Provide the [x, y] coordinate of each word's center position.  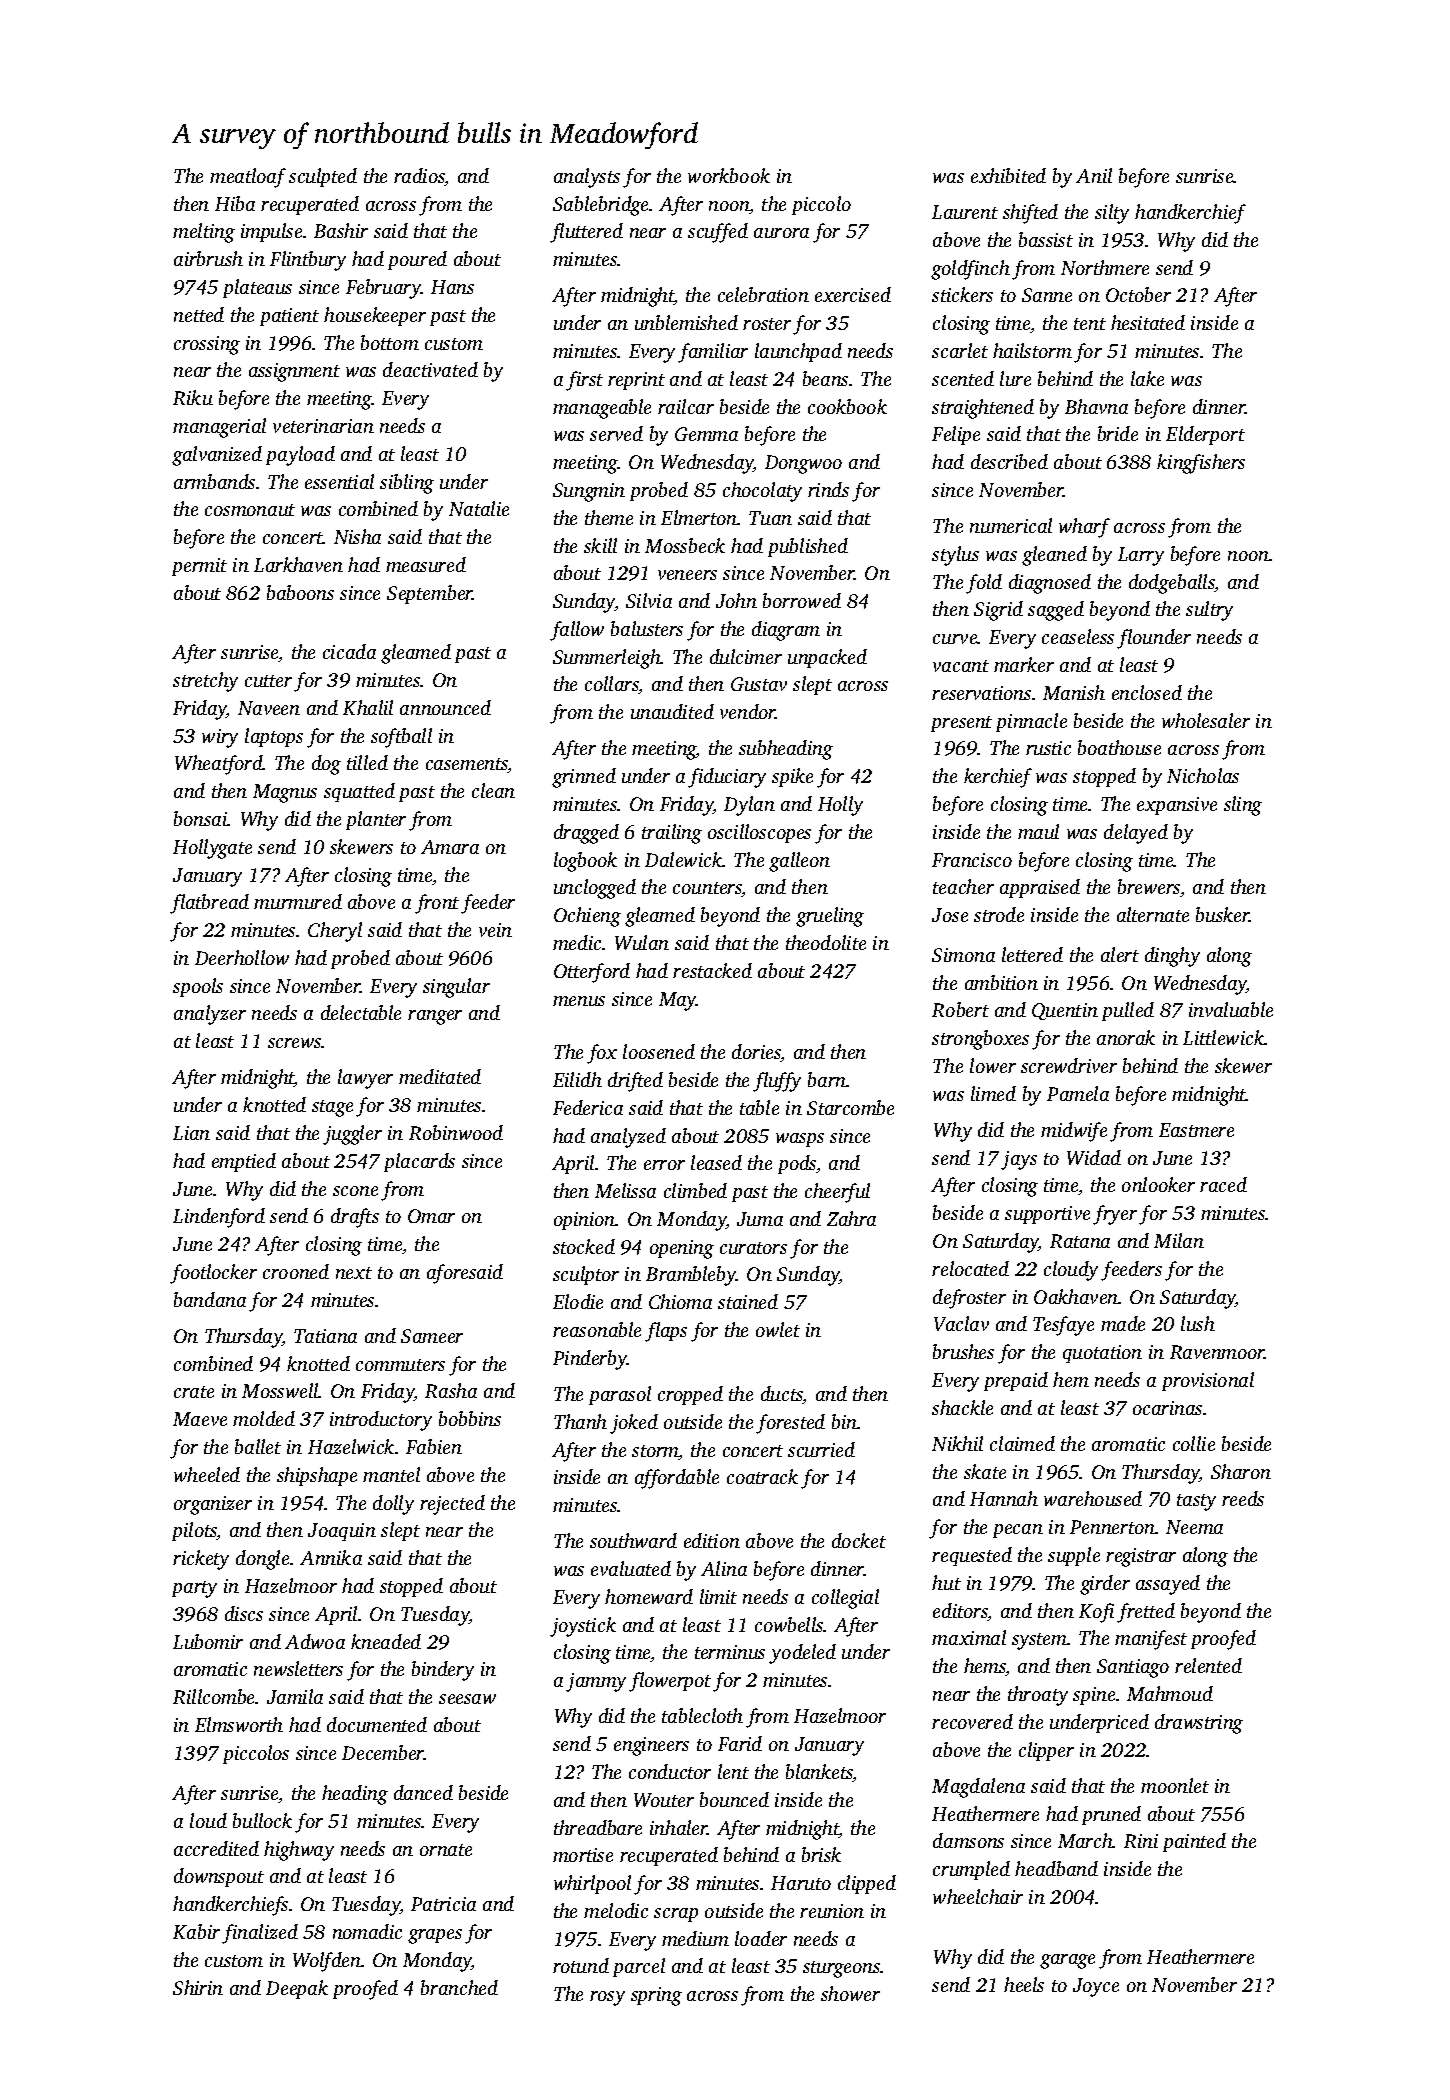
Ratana [1080, 1241]
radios [419, 177]
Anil [1094, 175]
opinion [585, 1221]
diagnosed [1050, 584]
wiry [220, 738]
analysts [587, 178]
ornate [446, 1850]
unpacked [827, 658]
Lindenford [219, 1218]
